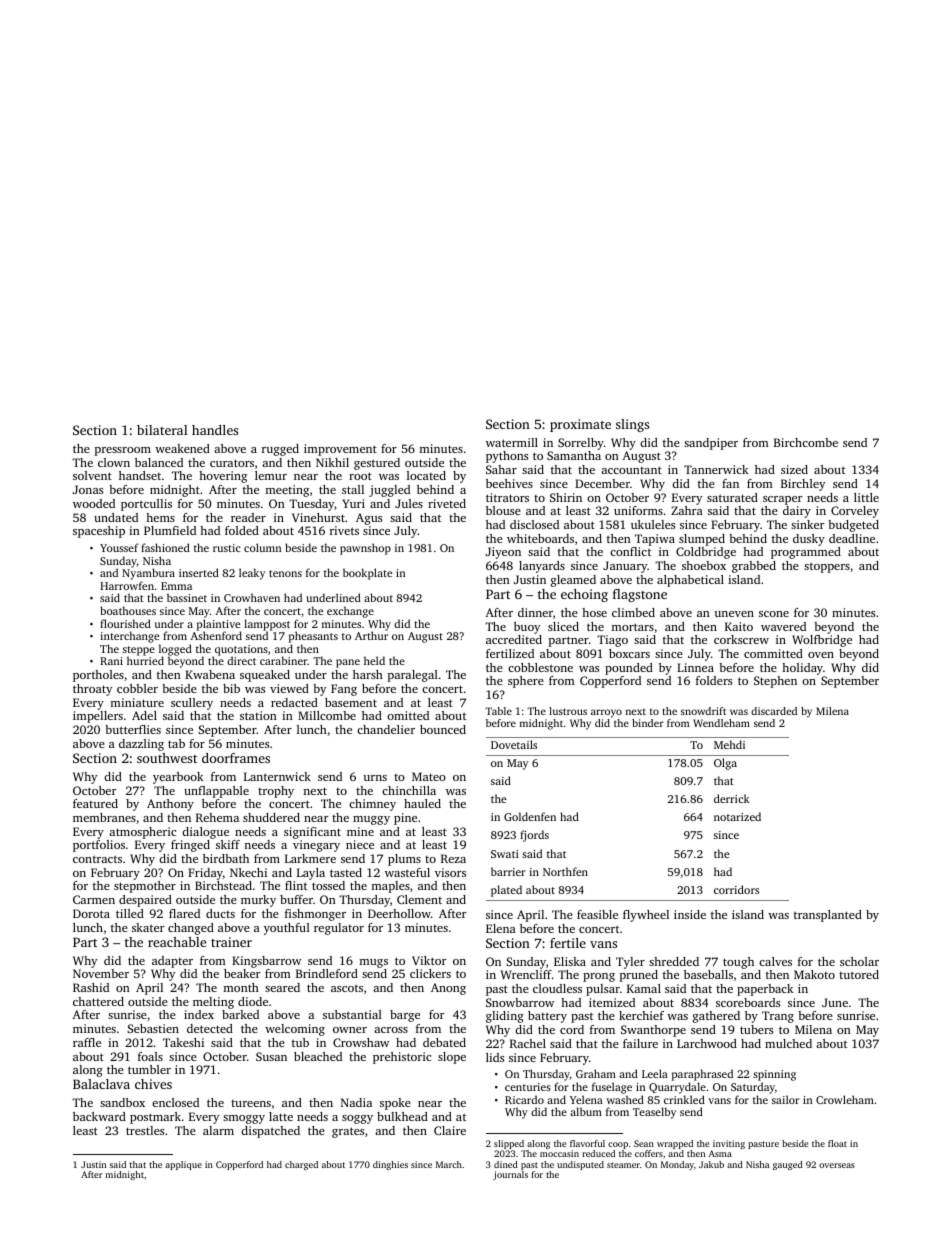  Describe the element at coordinates (866, 497) in the screenshot. I see `little` at that location.
